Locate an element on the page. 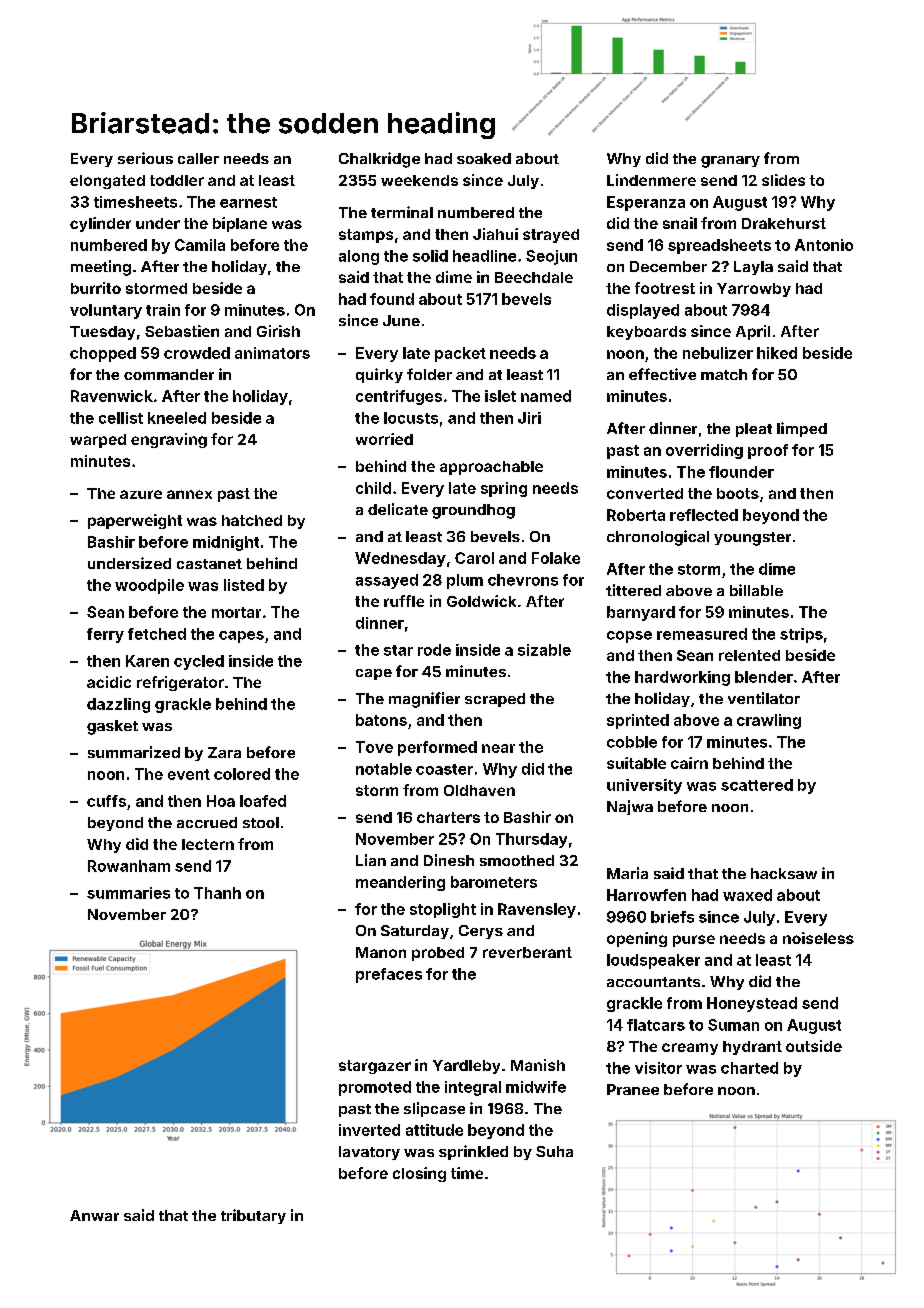 The height and width of the document is (1308, 924). limped is located at coordinates (802, 429).
